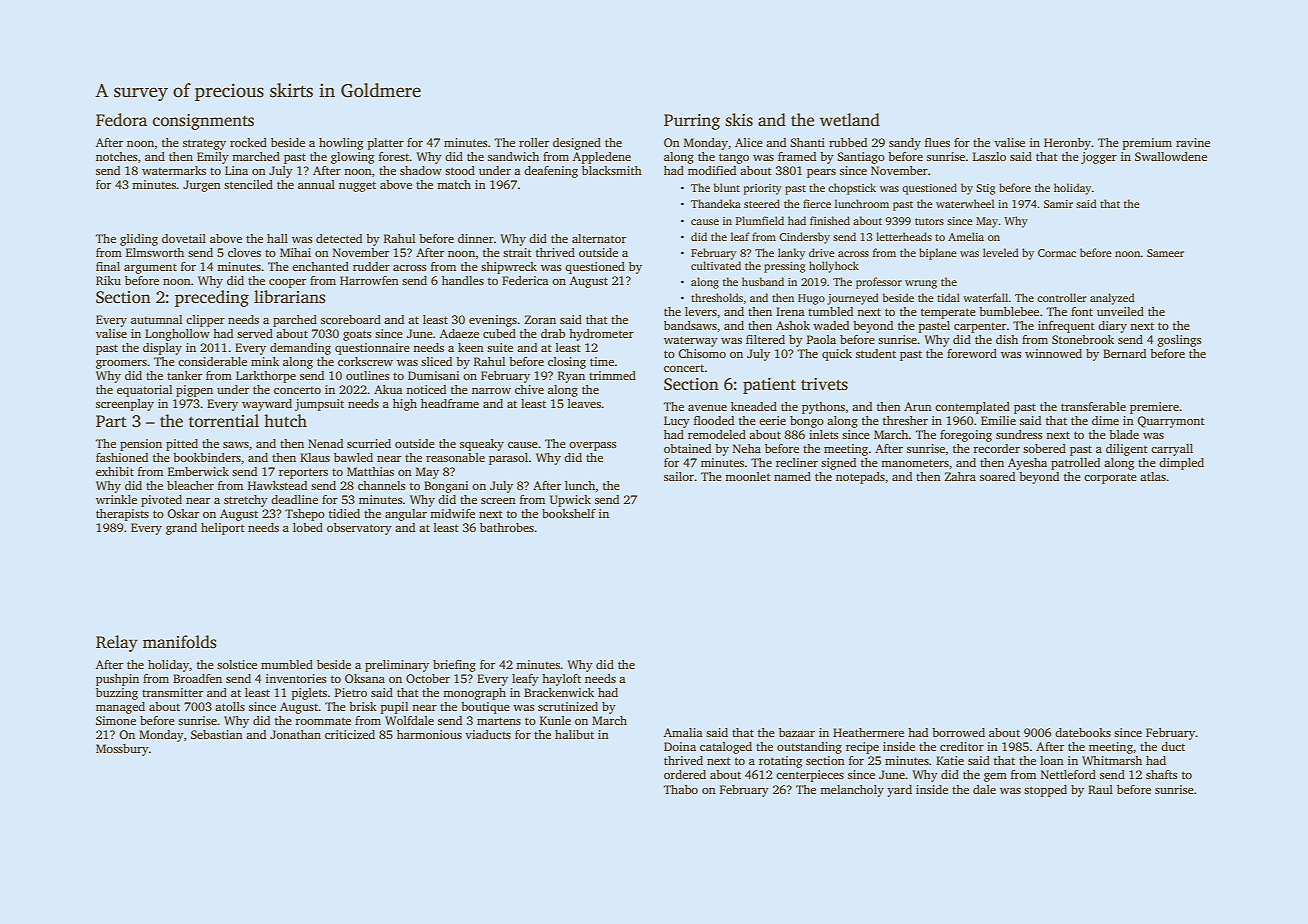  Describe the element at coordinates (507, 527) in the image. I see `bathrobes` at that location.
